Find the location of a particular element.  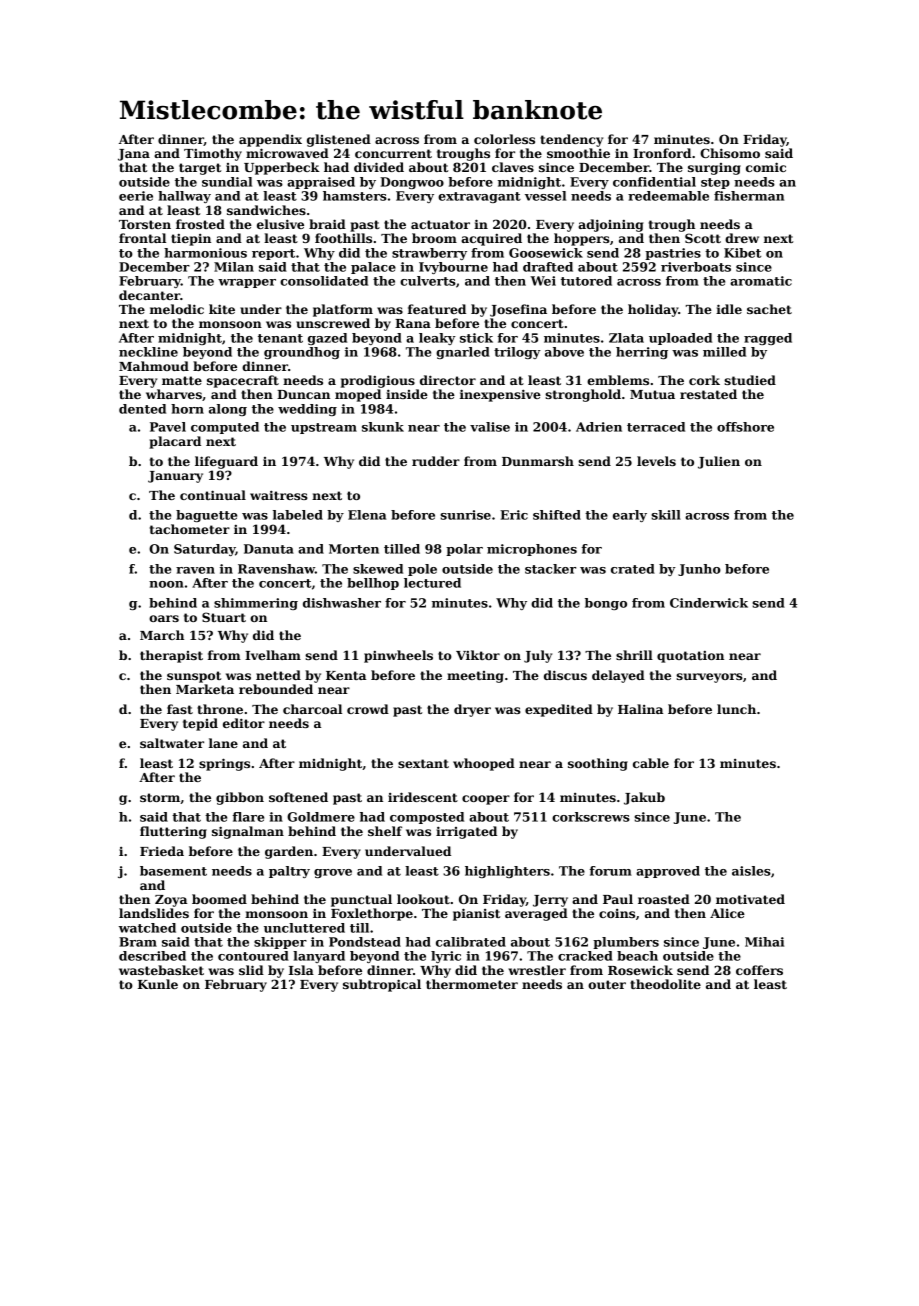

surveyors is located at coordinates (709, 678).
